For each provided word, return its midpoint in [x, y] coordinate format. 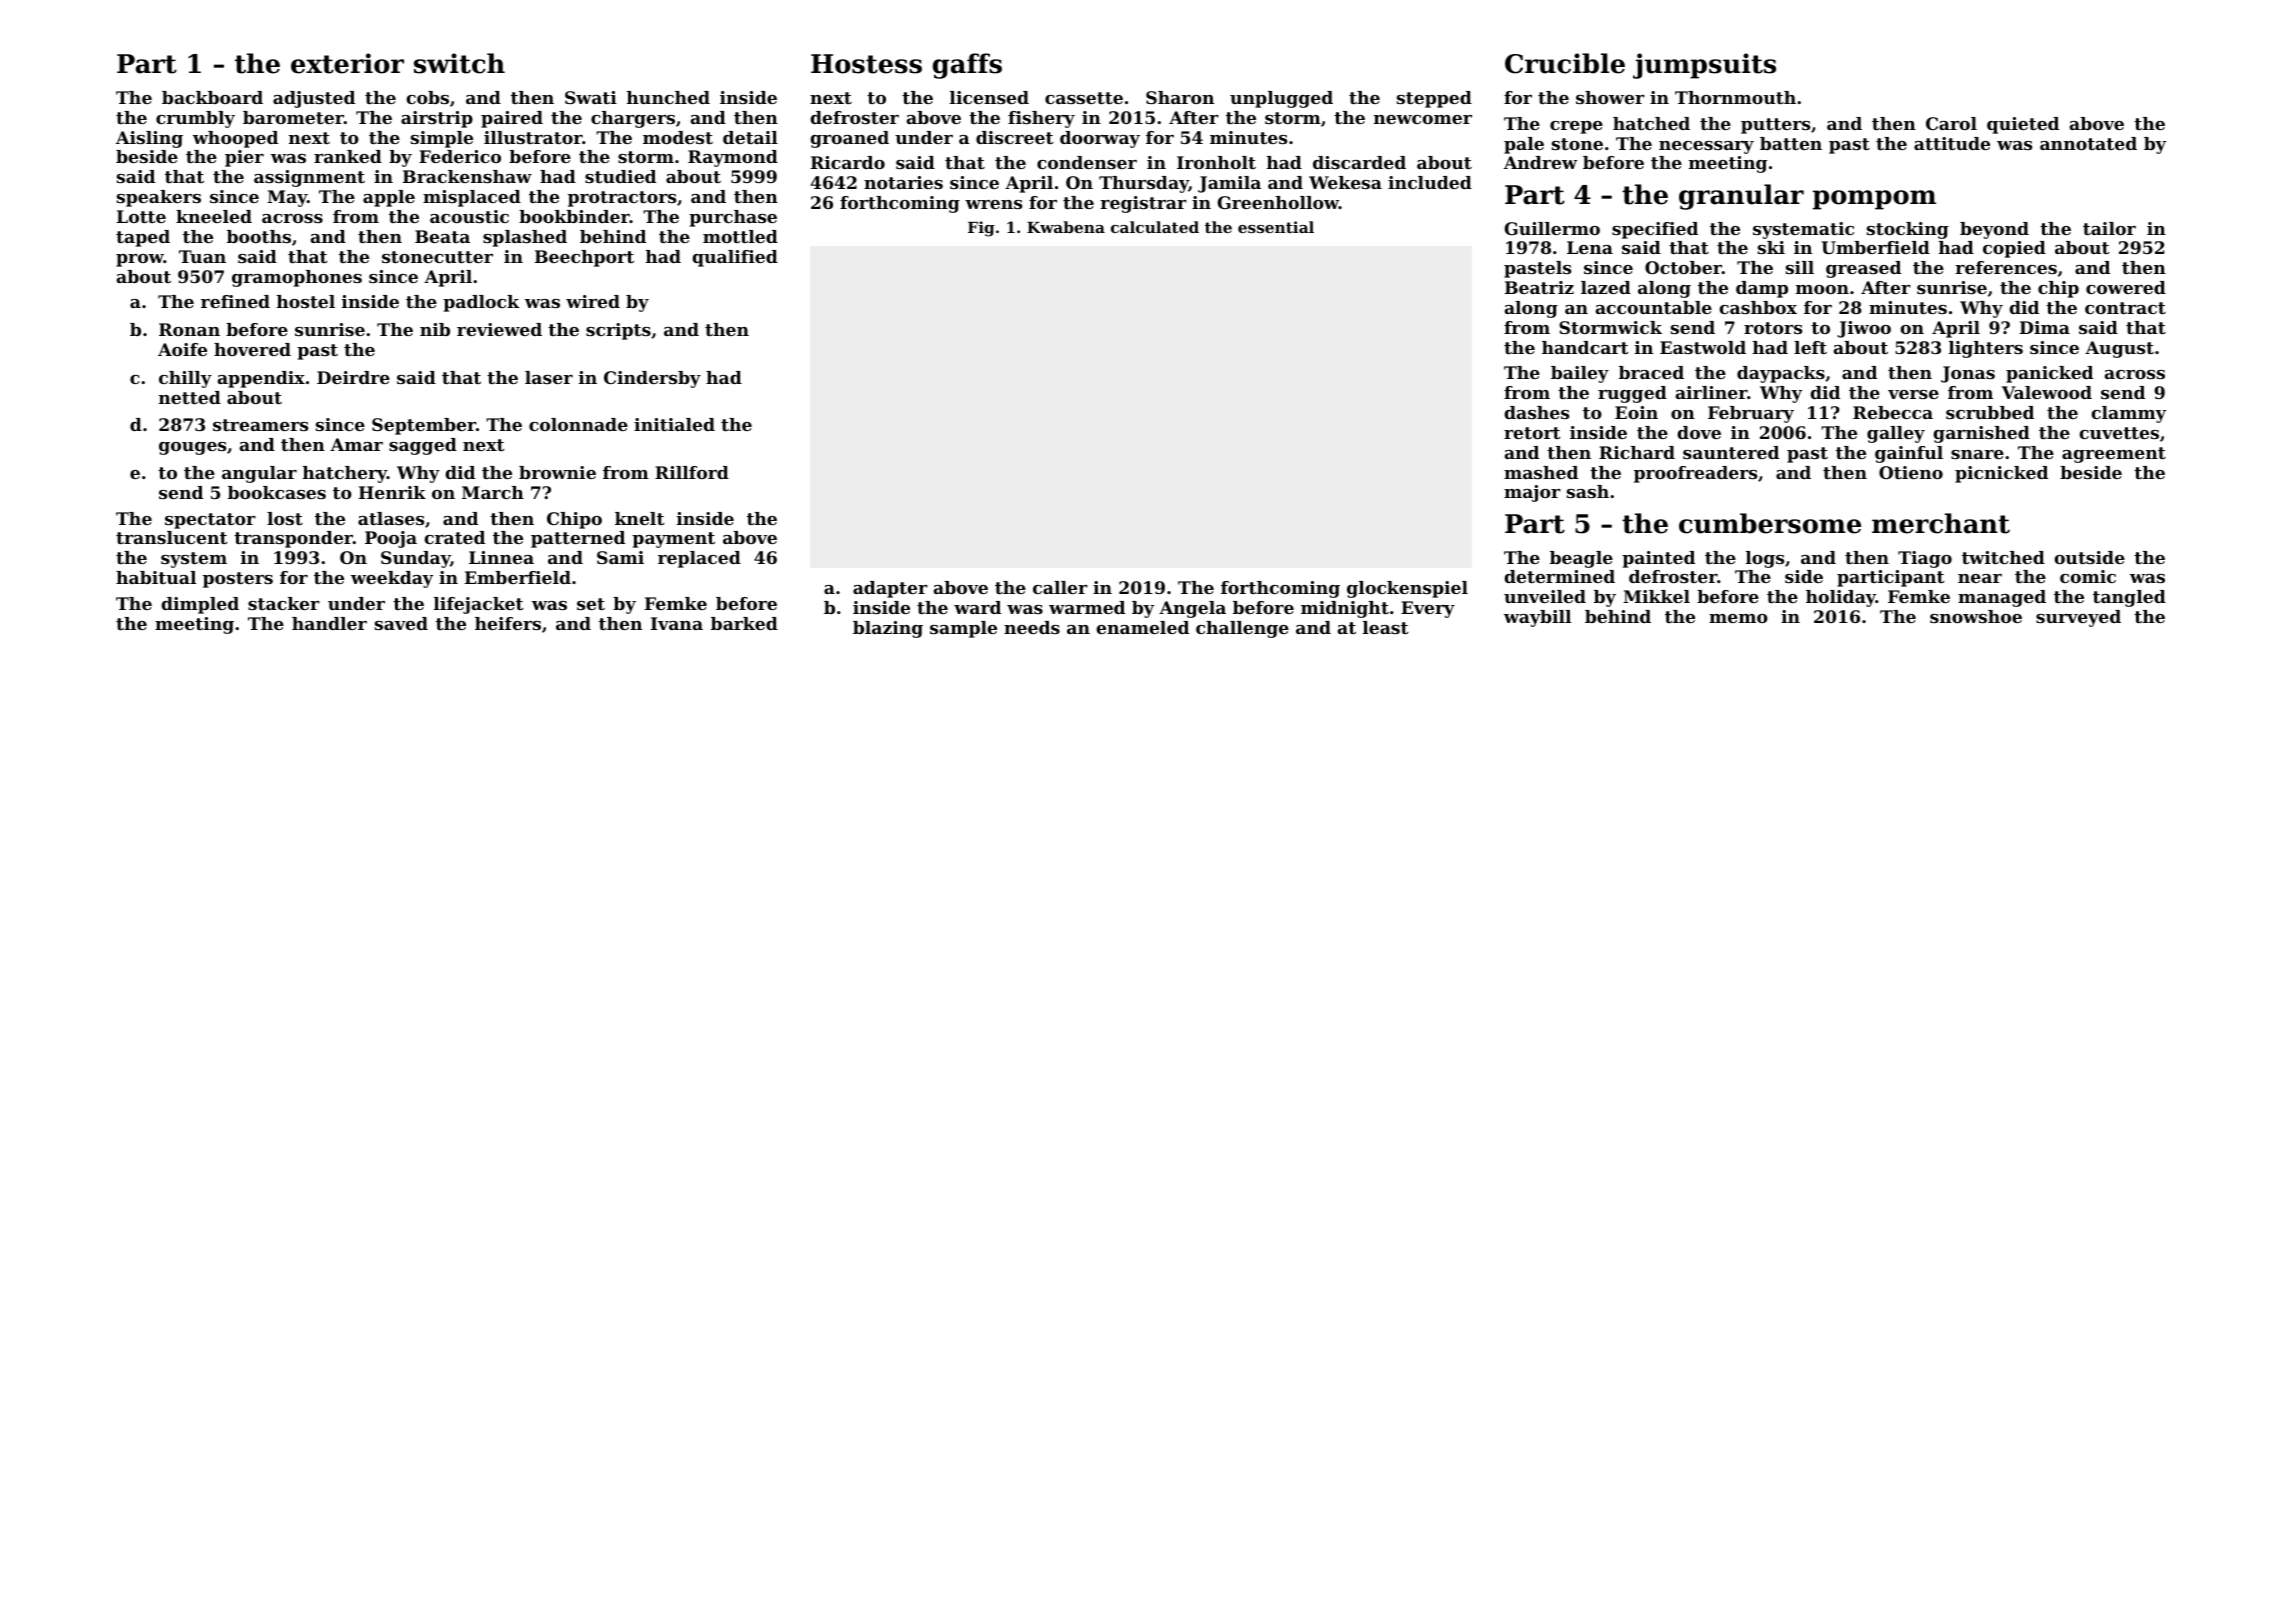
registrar [1143, 204]
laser [549, 377]
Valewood [2047, 392]
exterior [347, 63]
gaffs [967, 66]
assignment [309, 178]
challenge [1242, 629]
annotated [2088, 143]
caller [1060, 587]
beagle [1581, 559]
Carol [1951, 123]
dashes [1536, 412]
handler [329, 623]
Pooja [391, 539]
